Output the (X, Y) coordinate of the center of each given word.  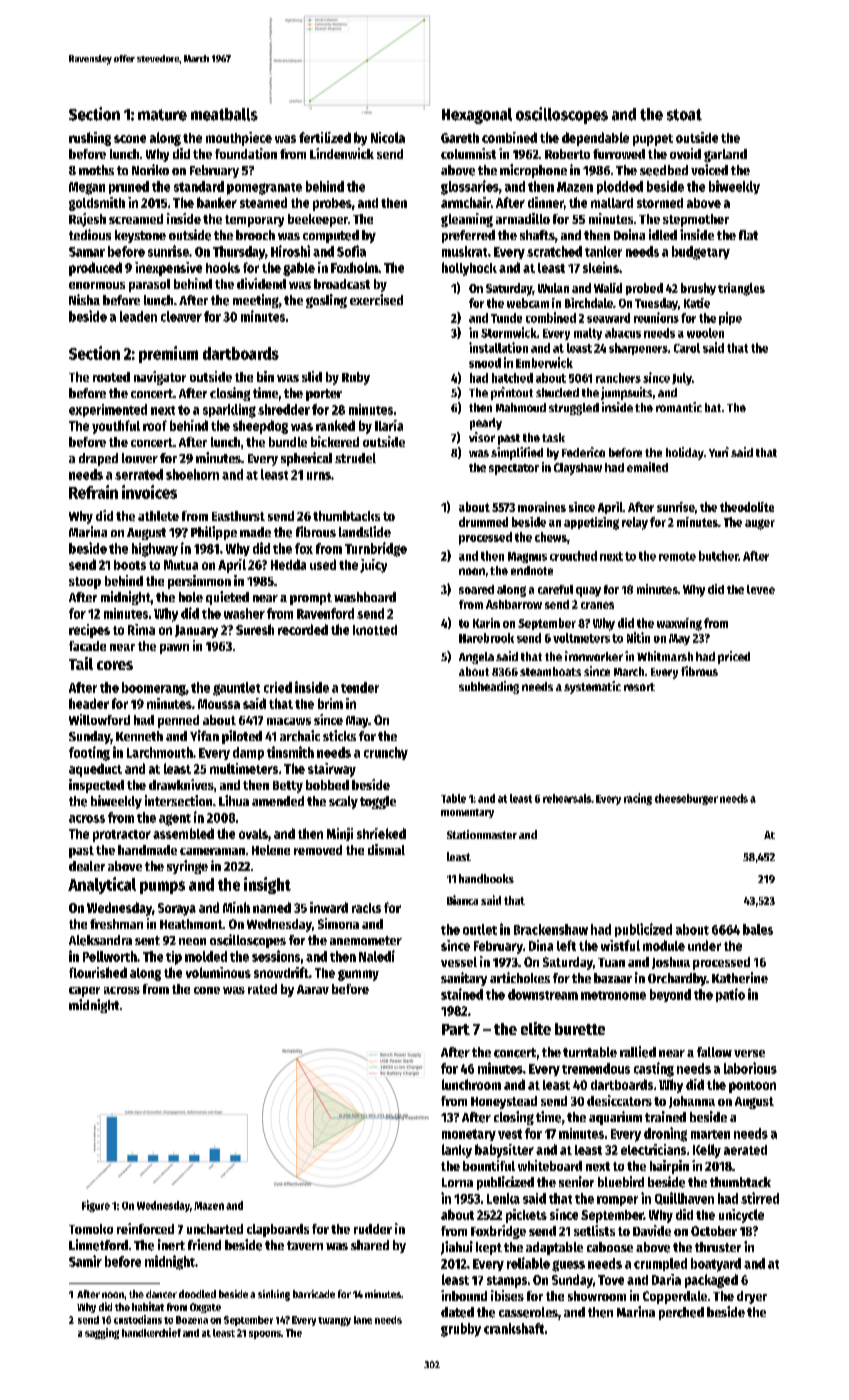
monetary (469, 1135)
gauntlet (236, 689)
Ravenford (325, 613)
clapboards (278, 1230)
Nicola (388, 137)
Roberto (567, 154)
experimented (108, 410)
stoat (684, 115)
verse (749, 1053)
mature (162, 115)
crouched (573, 556)
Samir (85, 1261)
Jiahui (457, 1248)
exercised (376, 299)
